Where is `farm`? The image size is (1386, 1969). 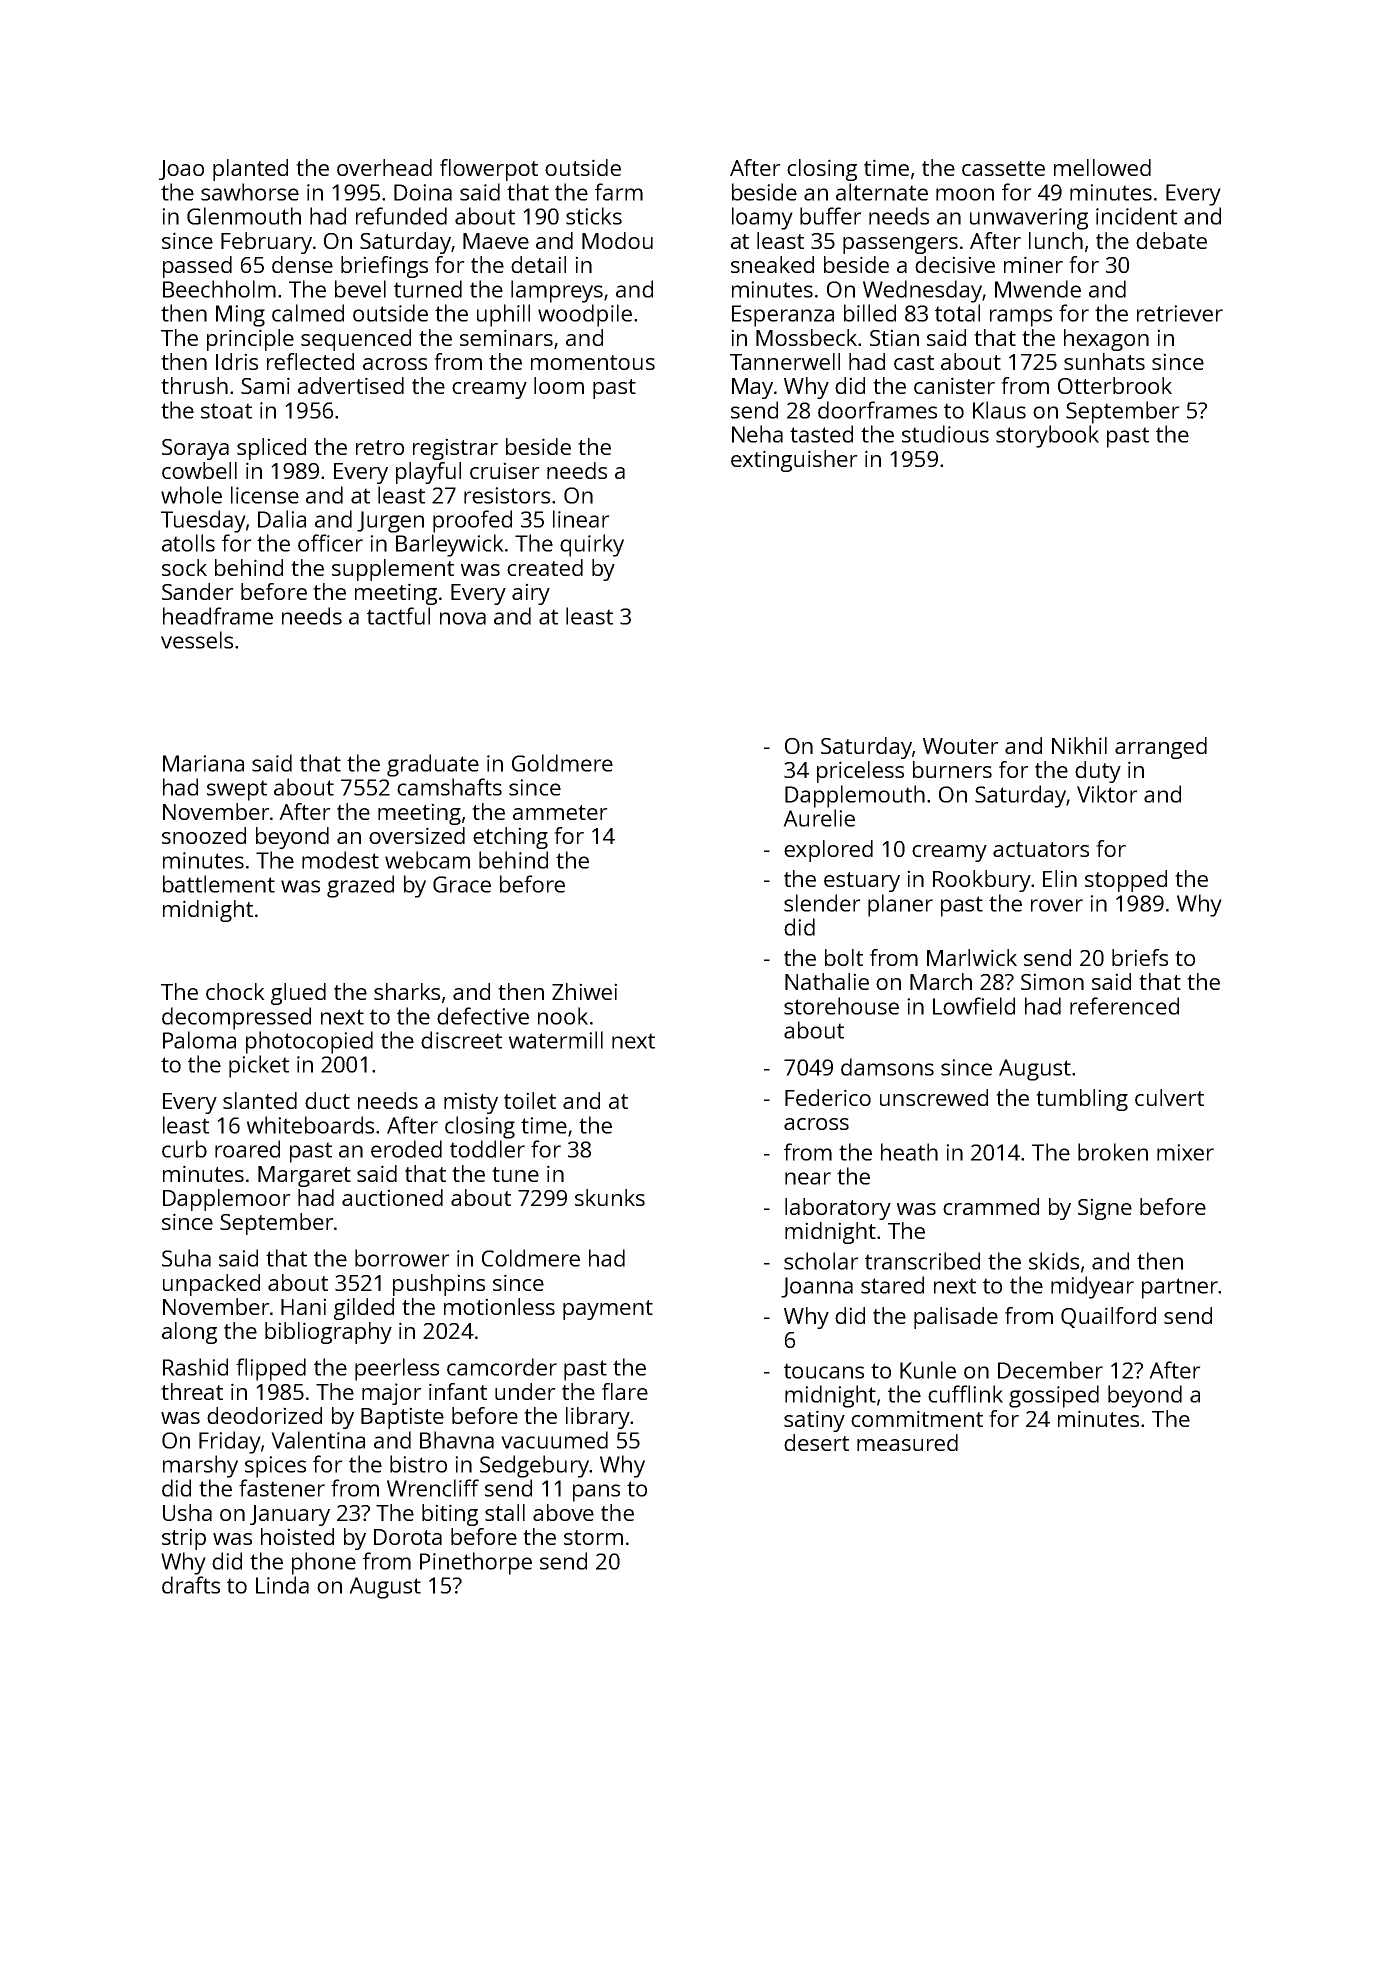
farm is located at coordinates (619, 192).
